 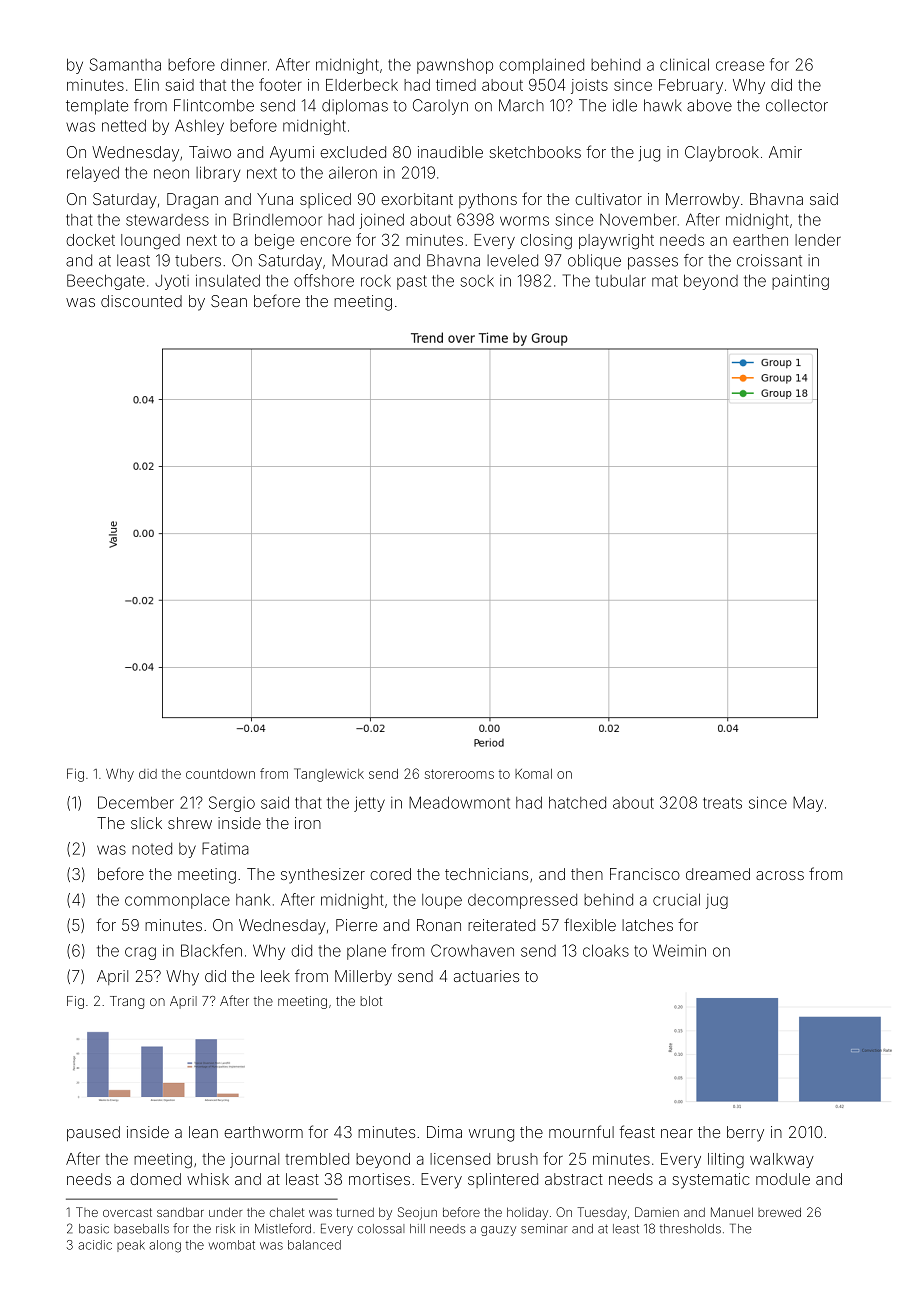 What do you see at coordinates (280, 84) in the screenshot?
I see `footer` at bounding box center [280, 84].
